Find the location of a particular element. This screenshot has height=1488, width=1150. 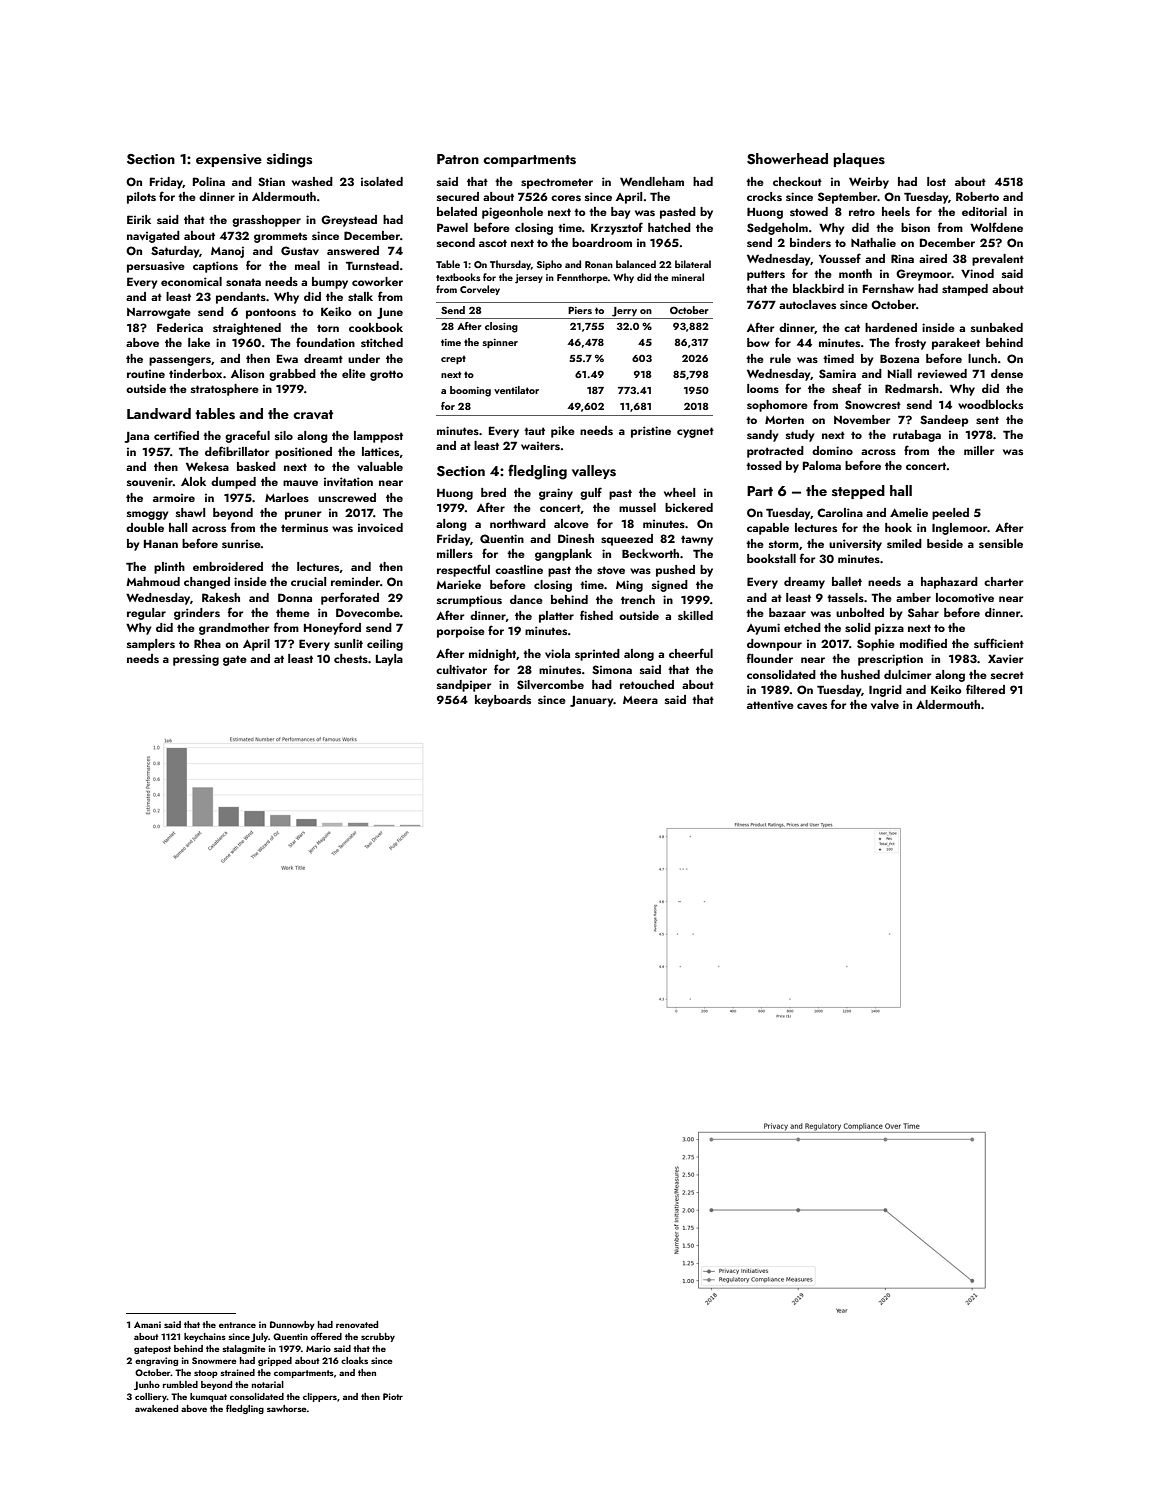

entrance is located at coordinates (237, 1325).
